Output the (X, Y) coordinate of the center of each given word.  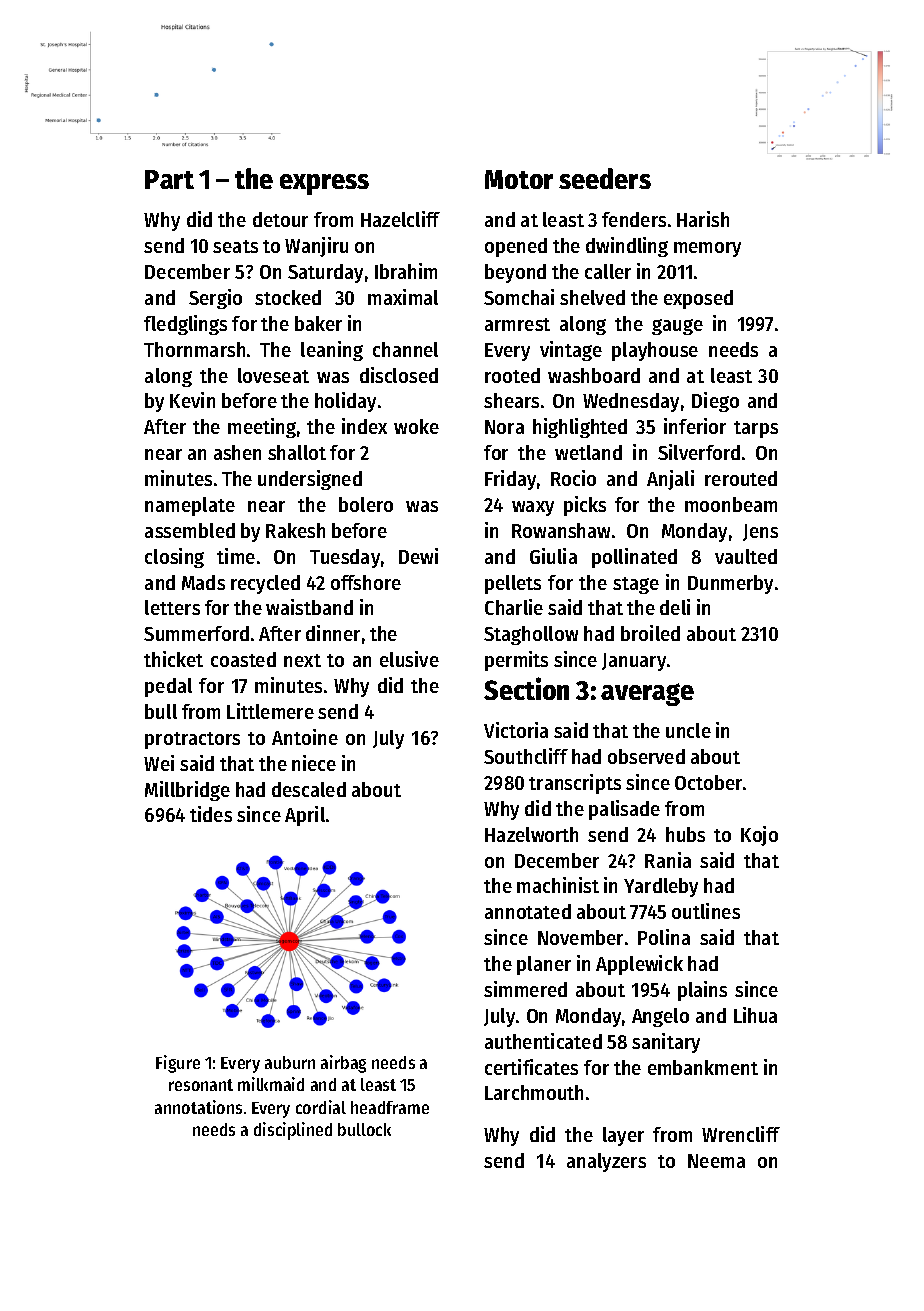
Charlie (514, 607)
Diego (715, 402)
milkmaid (271, 1084)
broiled (650, 633)
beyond (515, 273)
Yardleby (661, 887)
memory (707, 249)
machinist (558, 885)
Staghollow (531, 635)
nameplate (190, 506)
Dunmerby (730, 584)
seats (235, 246)
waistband (309, 607)
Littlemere (270, 711)
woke (416, 426)
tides (211, 814)
